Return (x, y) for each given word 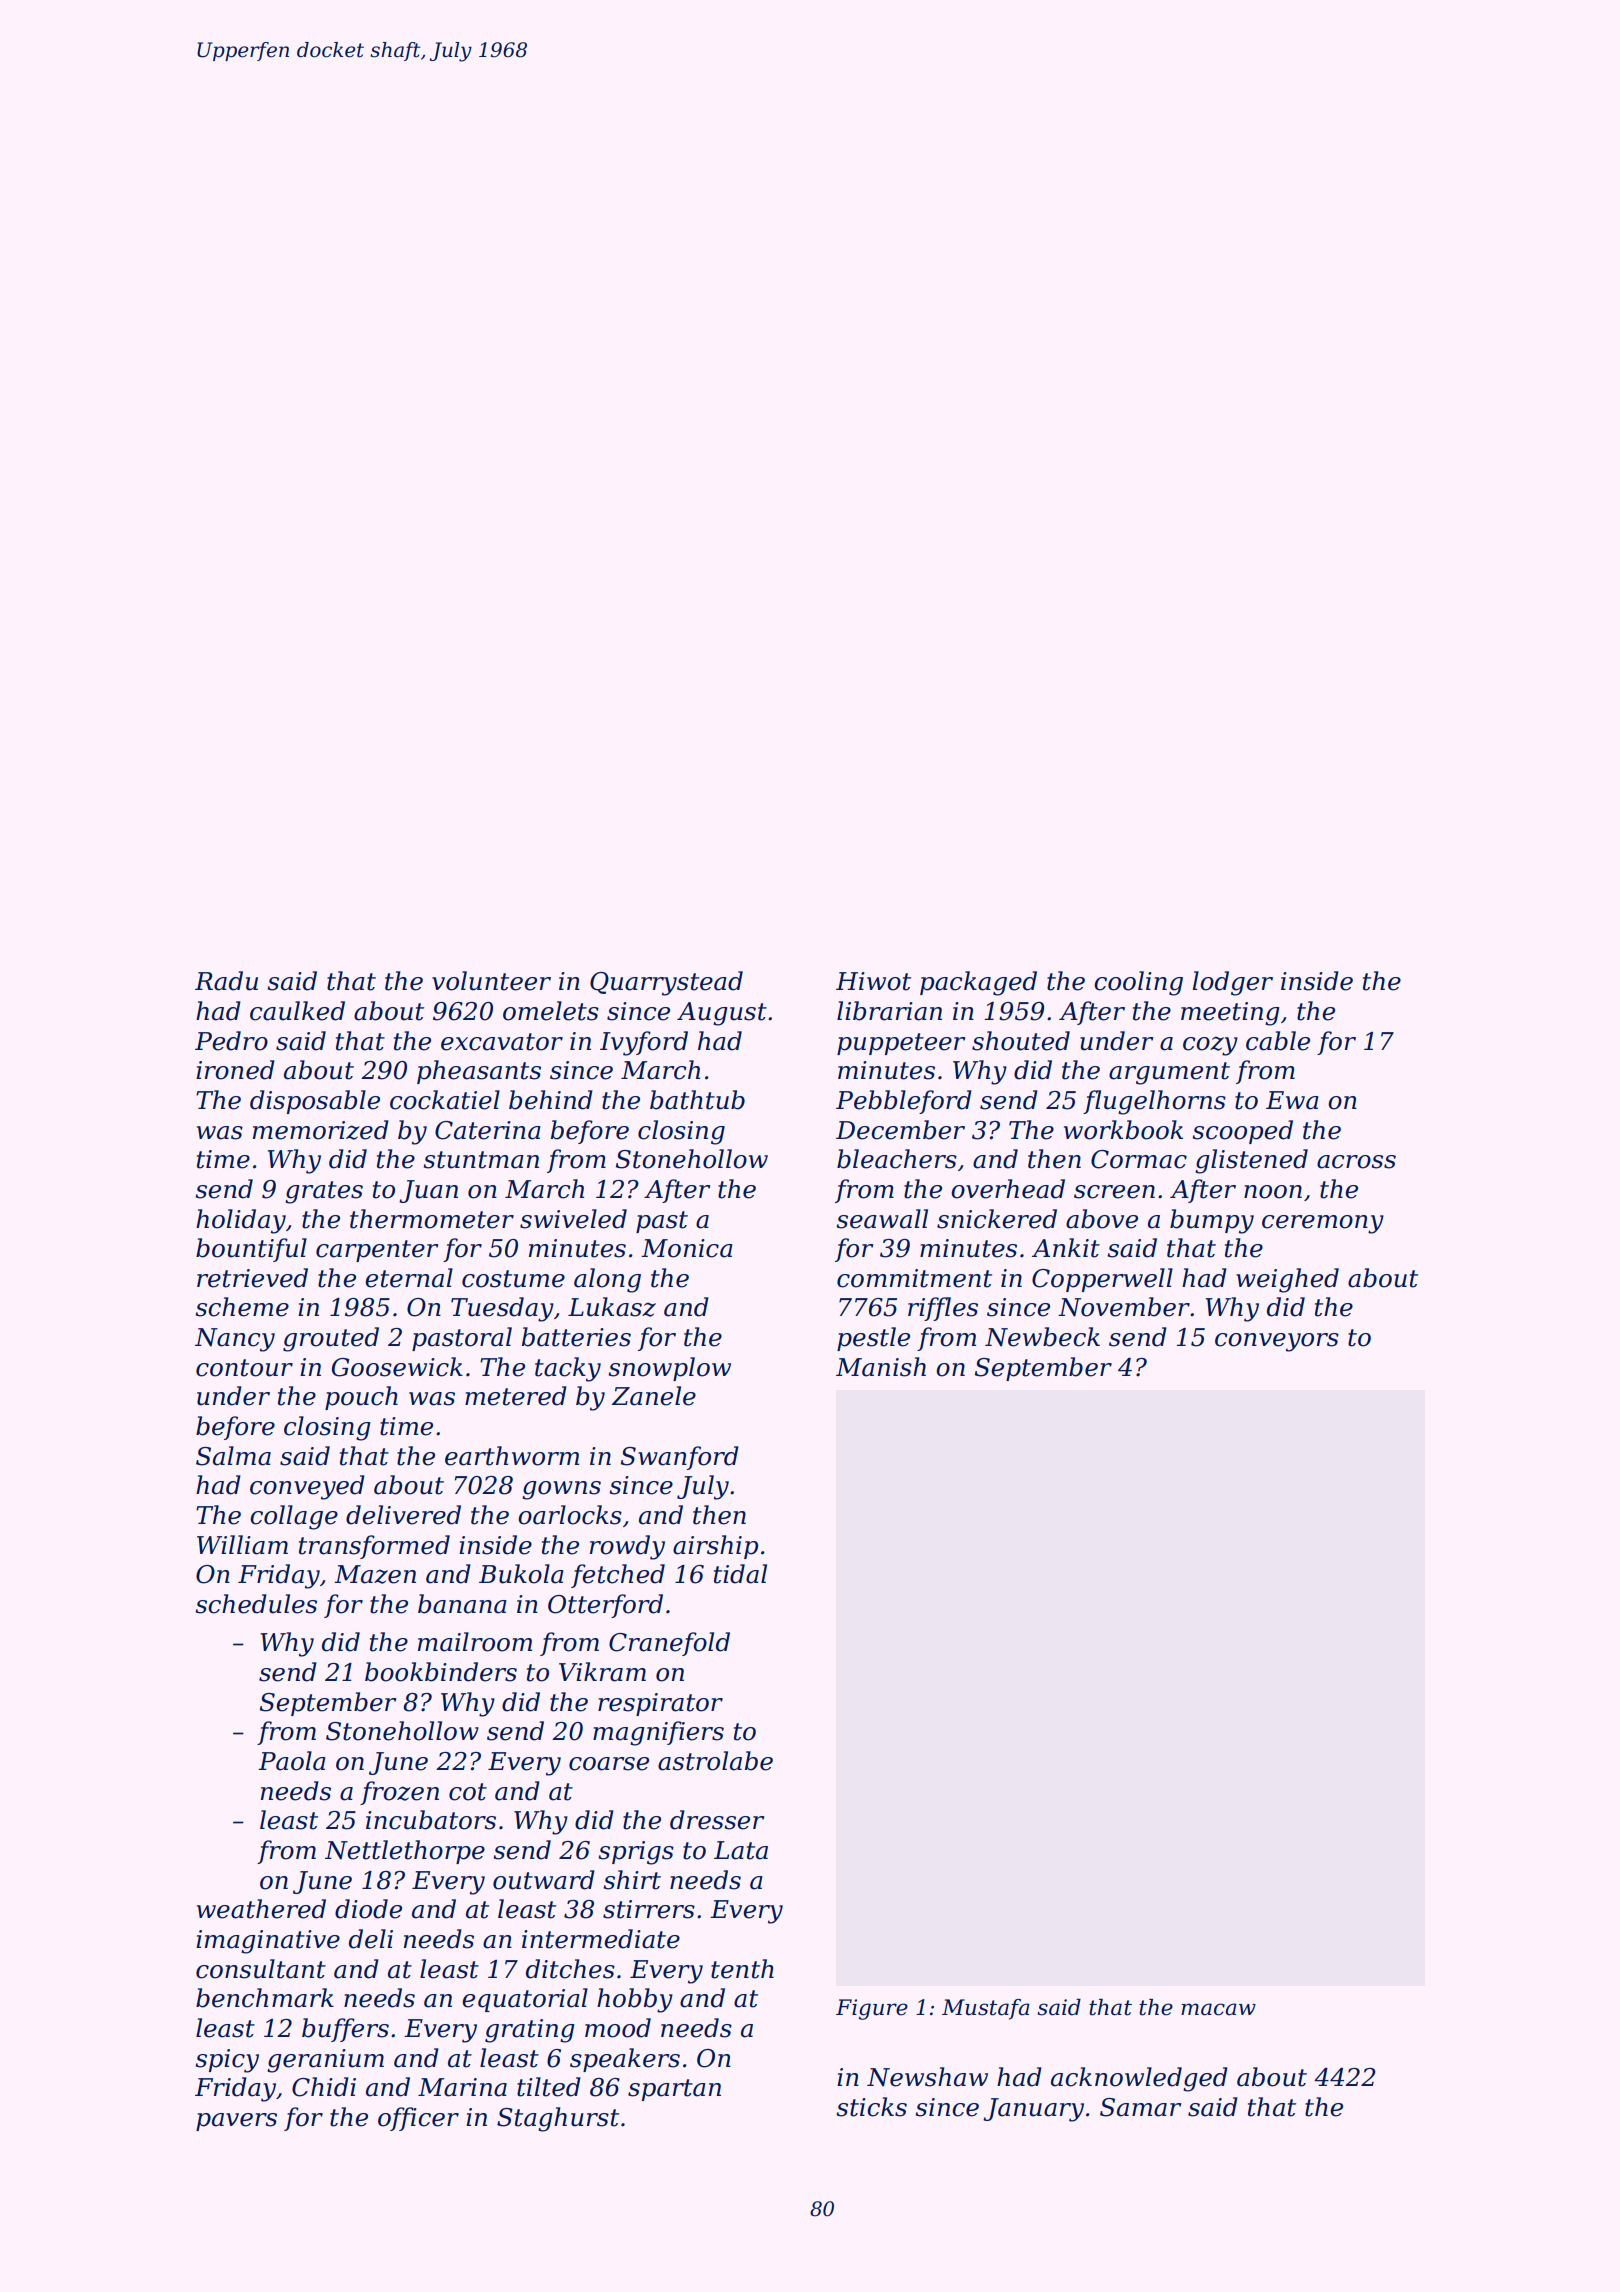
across (1356, 1162)
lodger (1233, 983)
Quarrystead (666, 983)
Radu (226, 981)
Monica (687, 1248)
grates (324, 1192)
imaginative (268, 1942)
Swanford (680, 1458)
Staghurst (558, 2119)
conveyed (307, 1487)
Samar (1141, 2107)
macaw (1218, 2009)
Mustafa (986, 2009)
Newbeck (1042, 1337)
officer (418, 2119)
